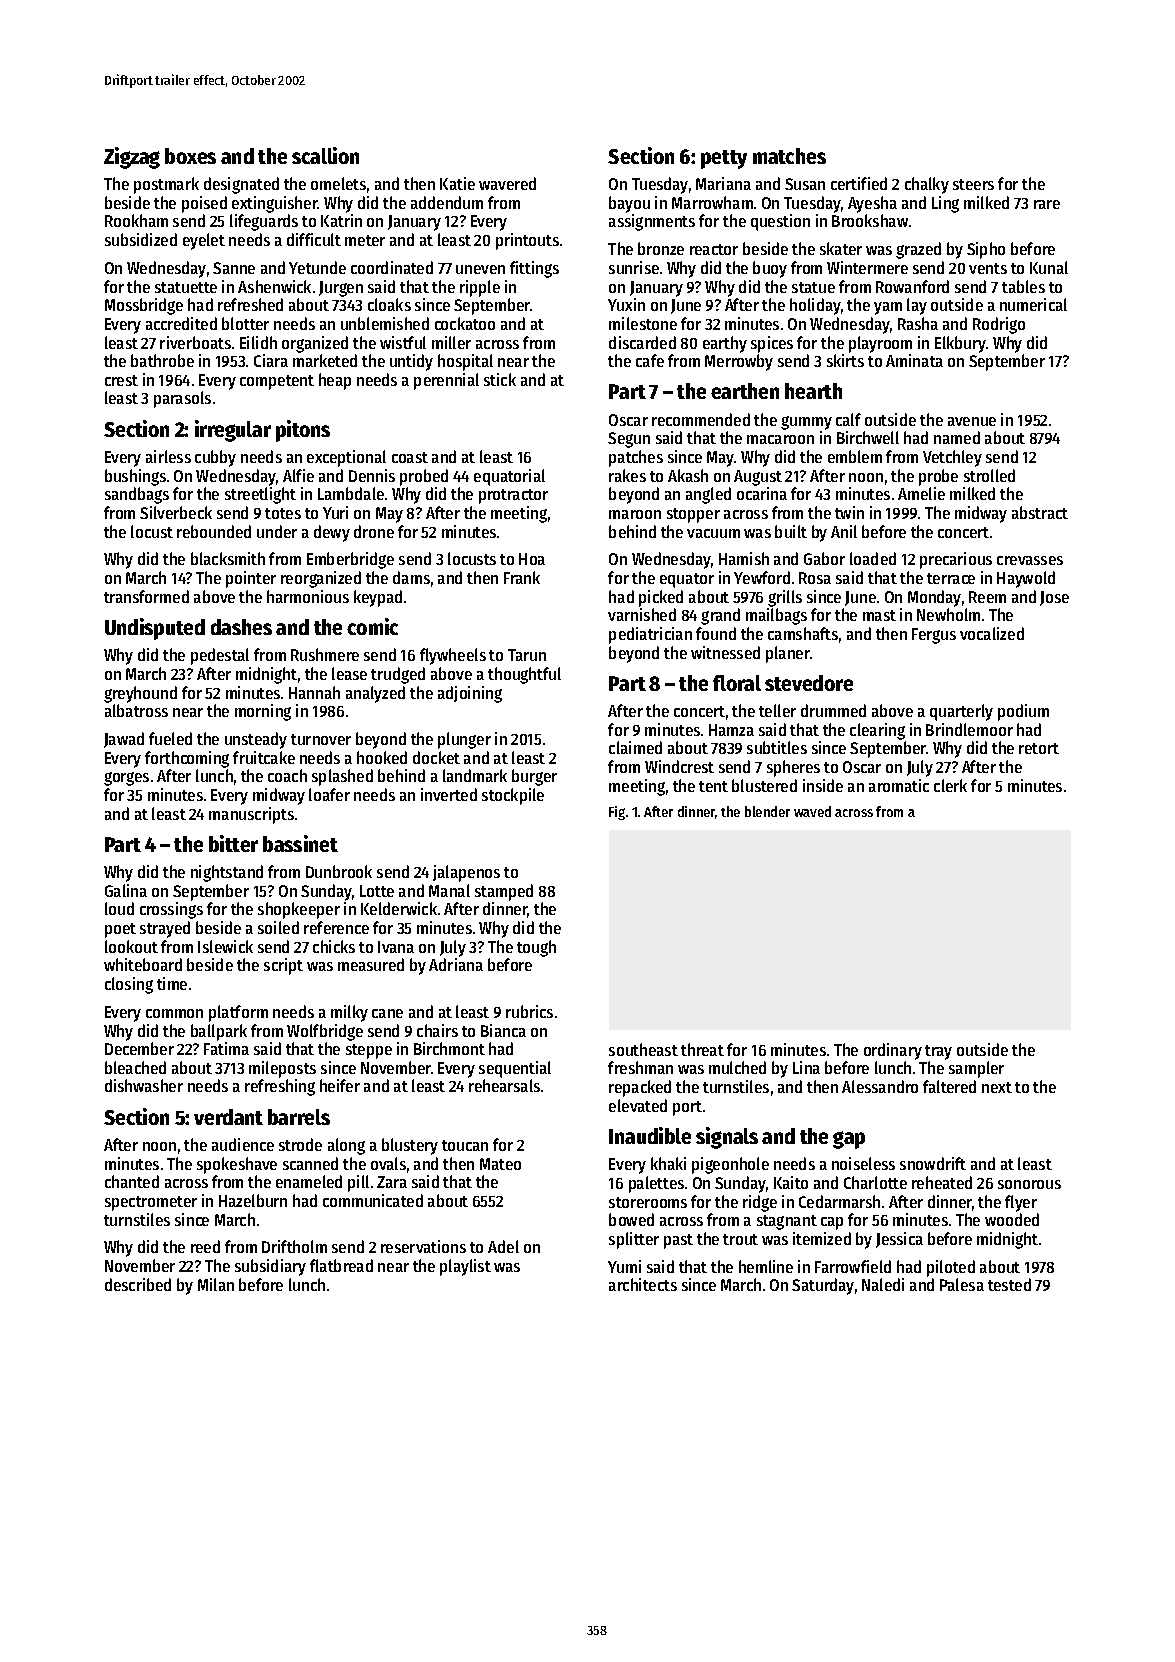  What do you see at coordinates (339, 871) in the screenshot?
I see `Dunbrook` at bounding box center [339, 871].
